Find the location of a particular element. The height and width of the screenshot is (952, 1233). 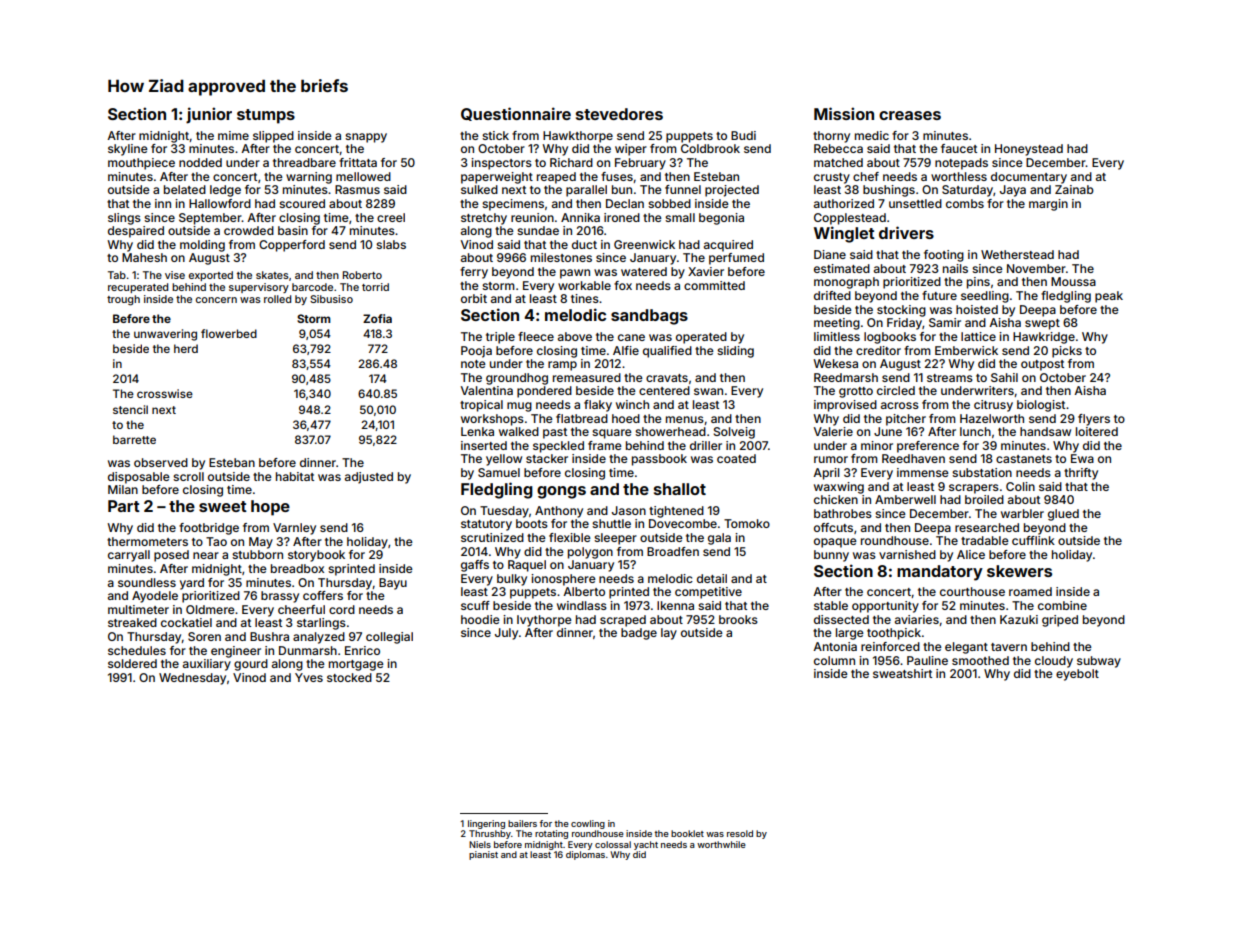

Rasmus is located at coordinates (357, 189).
